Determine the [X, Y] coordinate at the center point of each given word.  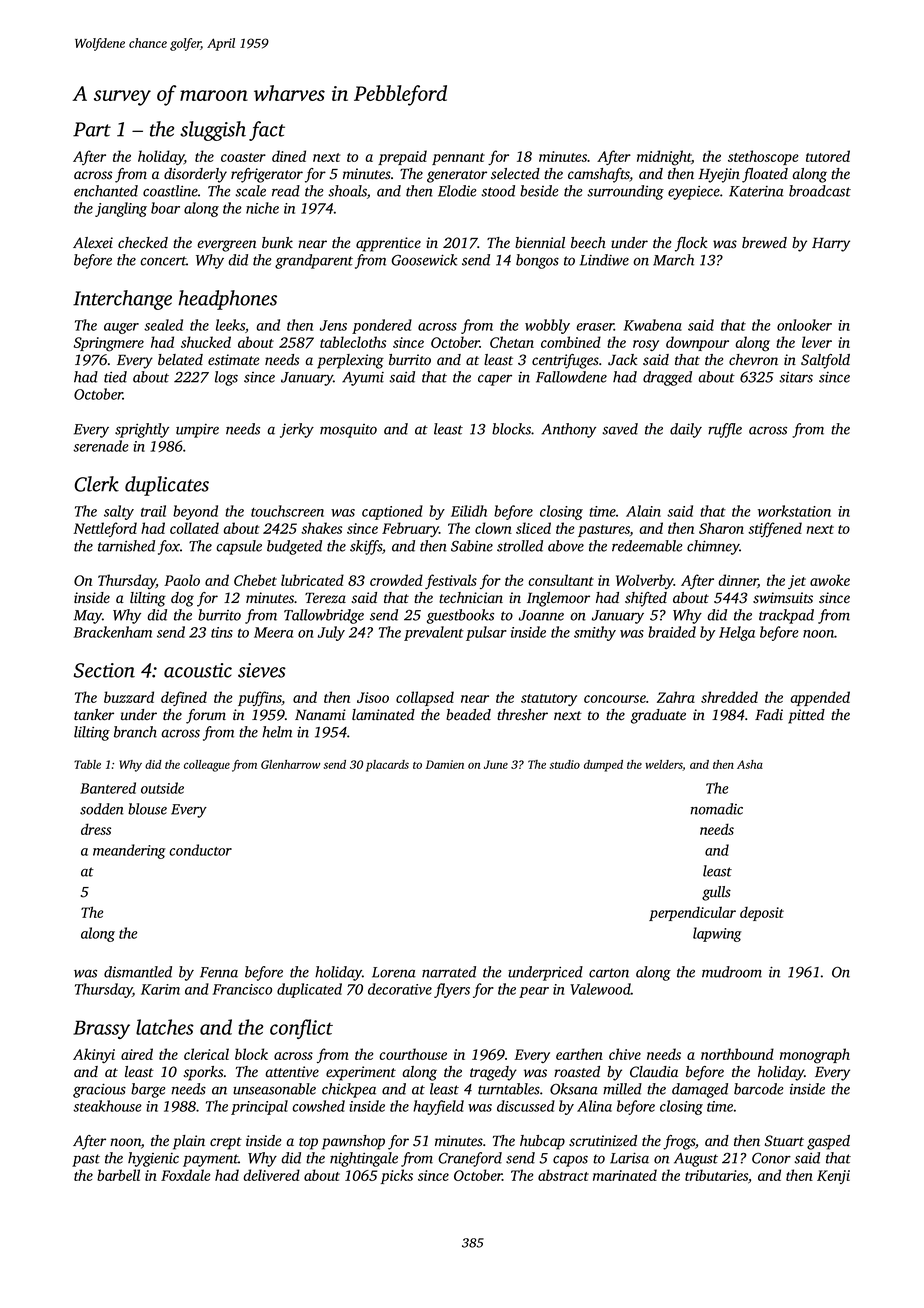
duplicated [309, 990]
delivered [271, 1175]
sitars [796, 377]
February [410, 529]
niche [262, 208]
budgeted [294, 547]
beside [539, 191]
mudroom [732, 972]
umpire [197, 431]
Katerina [756, 191]
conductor [200, 850]
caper [495, 380]
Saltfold [825, 361]
